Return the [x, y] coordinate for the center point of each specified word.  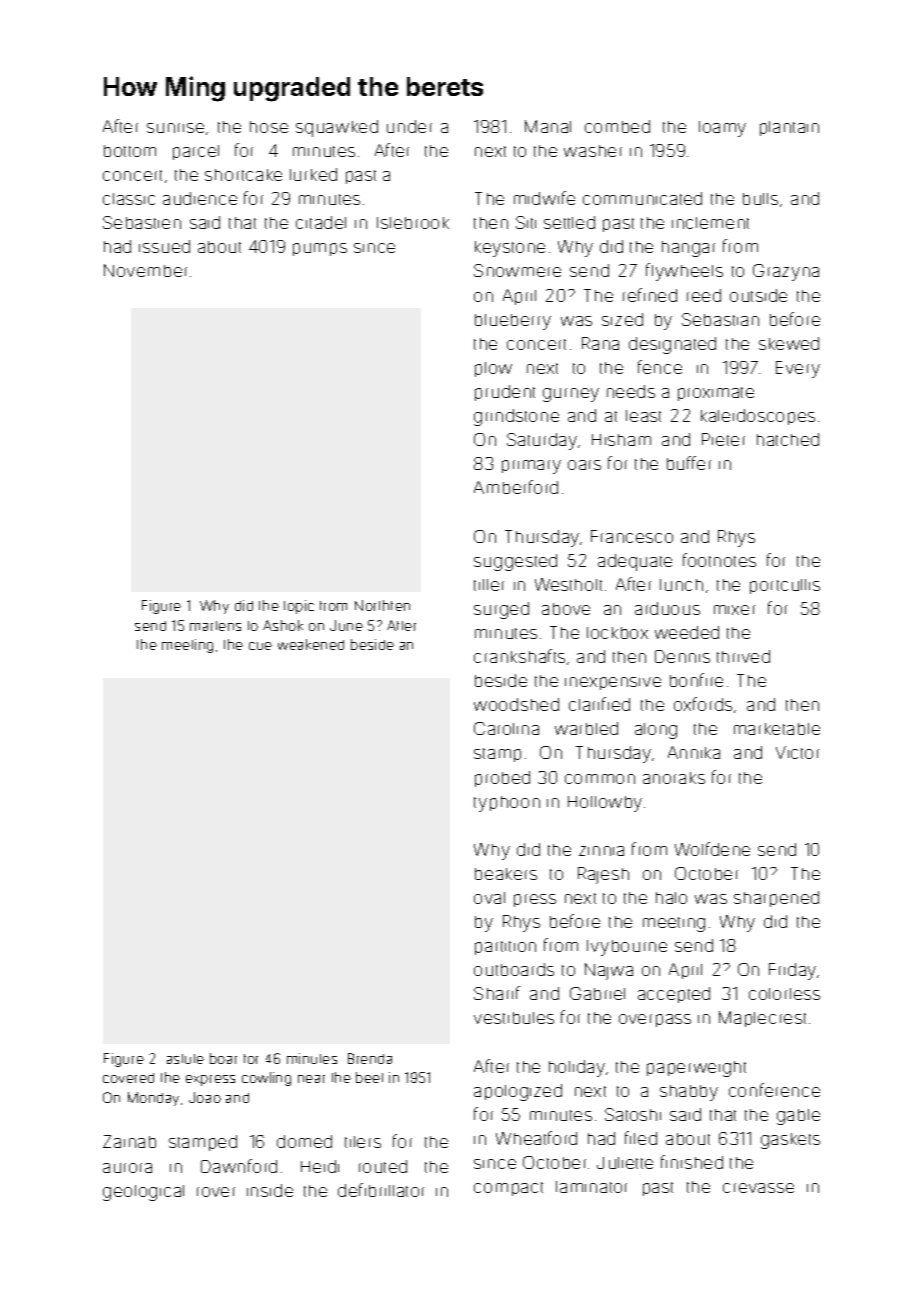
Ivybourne [627, 948]
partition [505, 948]
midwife [544, 198]
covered [128, 1078]
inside [270, 1190]
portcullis [785, 586]
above [566, 609]
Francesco [632, 536]
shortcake [243, 175]
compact [508, 1189]
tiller [489, 585]
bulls [760, 199]
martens [215, 626]
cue [260, 646]
